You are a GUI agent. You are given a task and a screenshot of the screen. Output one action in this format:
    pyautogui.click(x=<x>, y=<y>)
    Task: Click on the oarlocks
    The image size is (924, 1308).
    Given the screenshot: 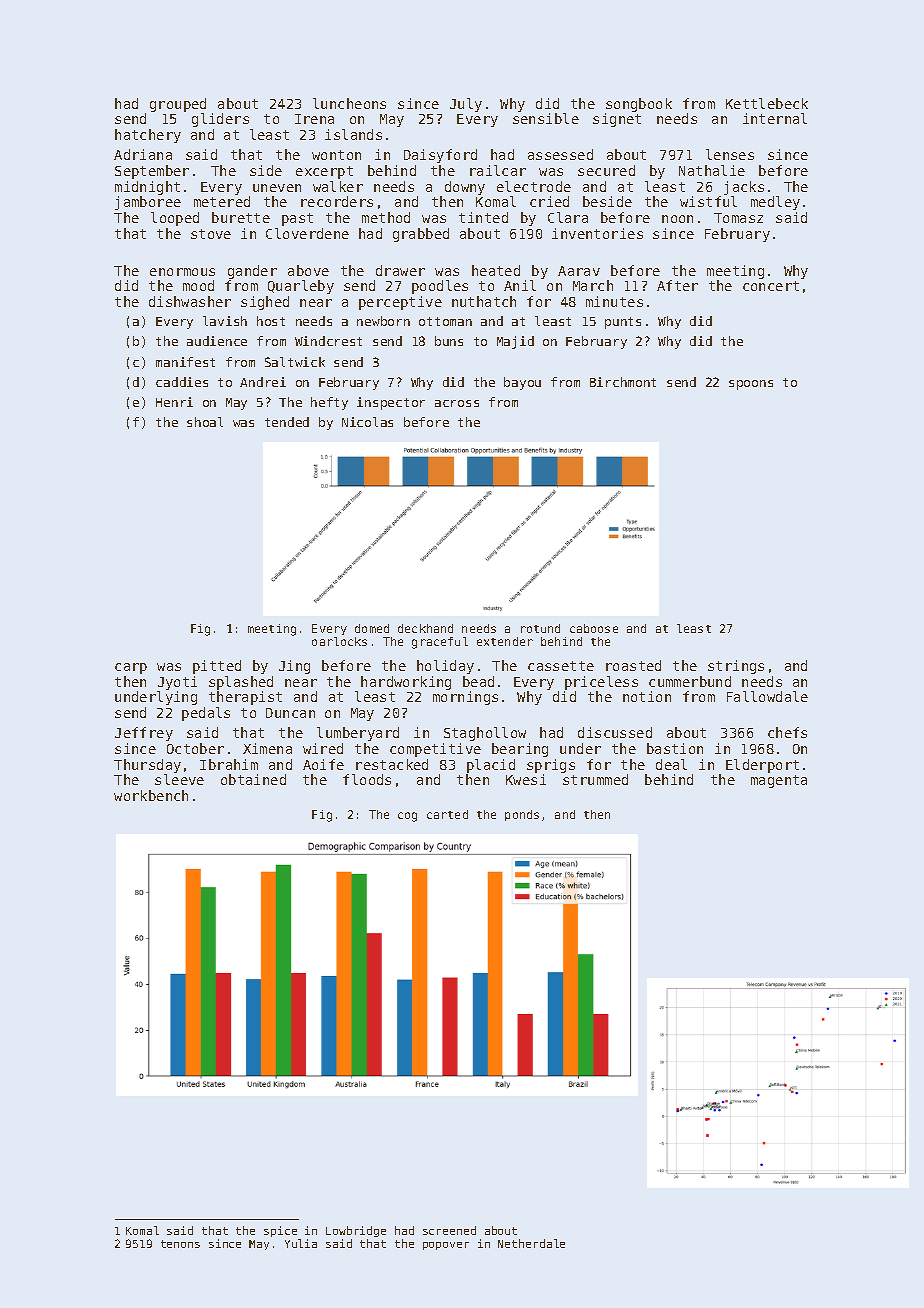 What is the action you would take?
    pyautogui.click(x=339, y=641)
